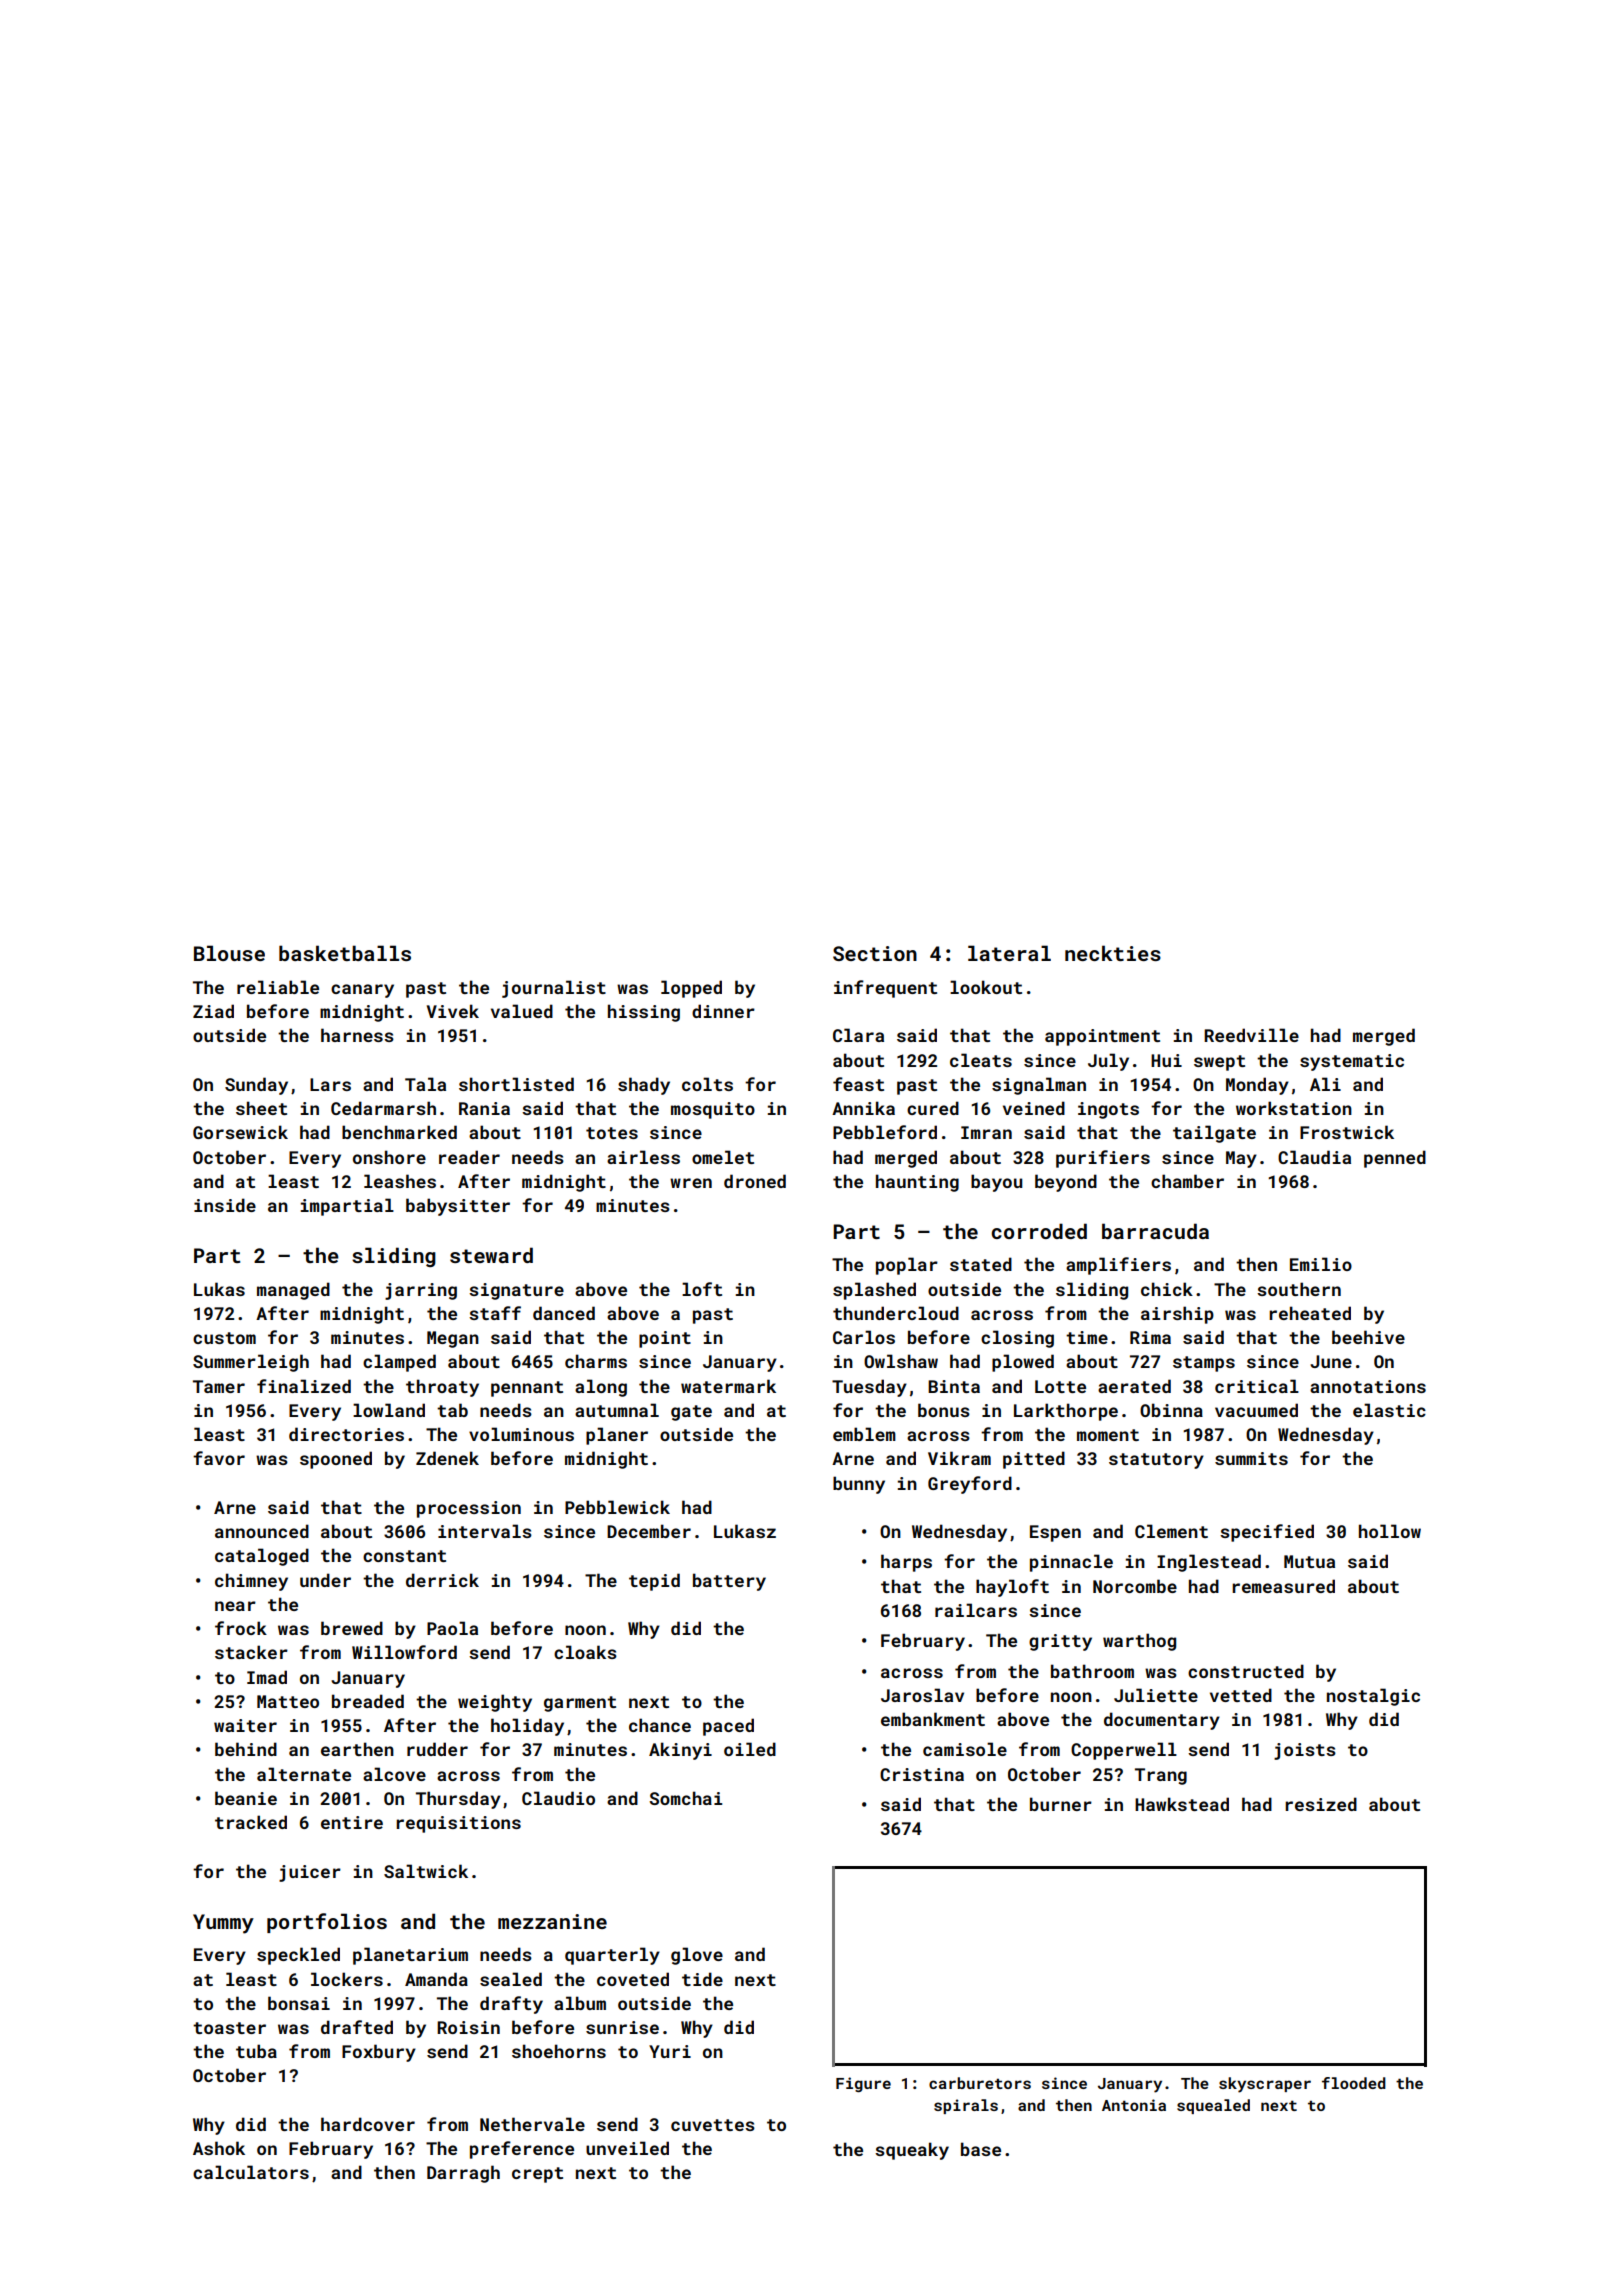 The image size is (1620, 2292). I want to click on base, so click(981, 2149).
